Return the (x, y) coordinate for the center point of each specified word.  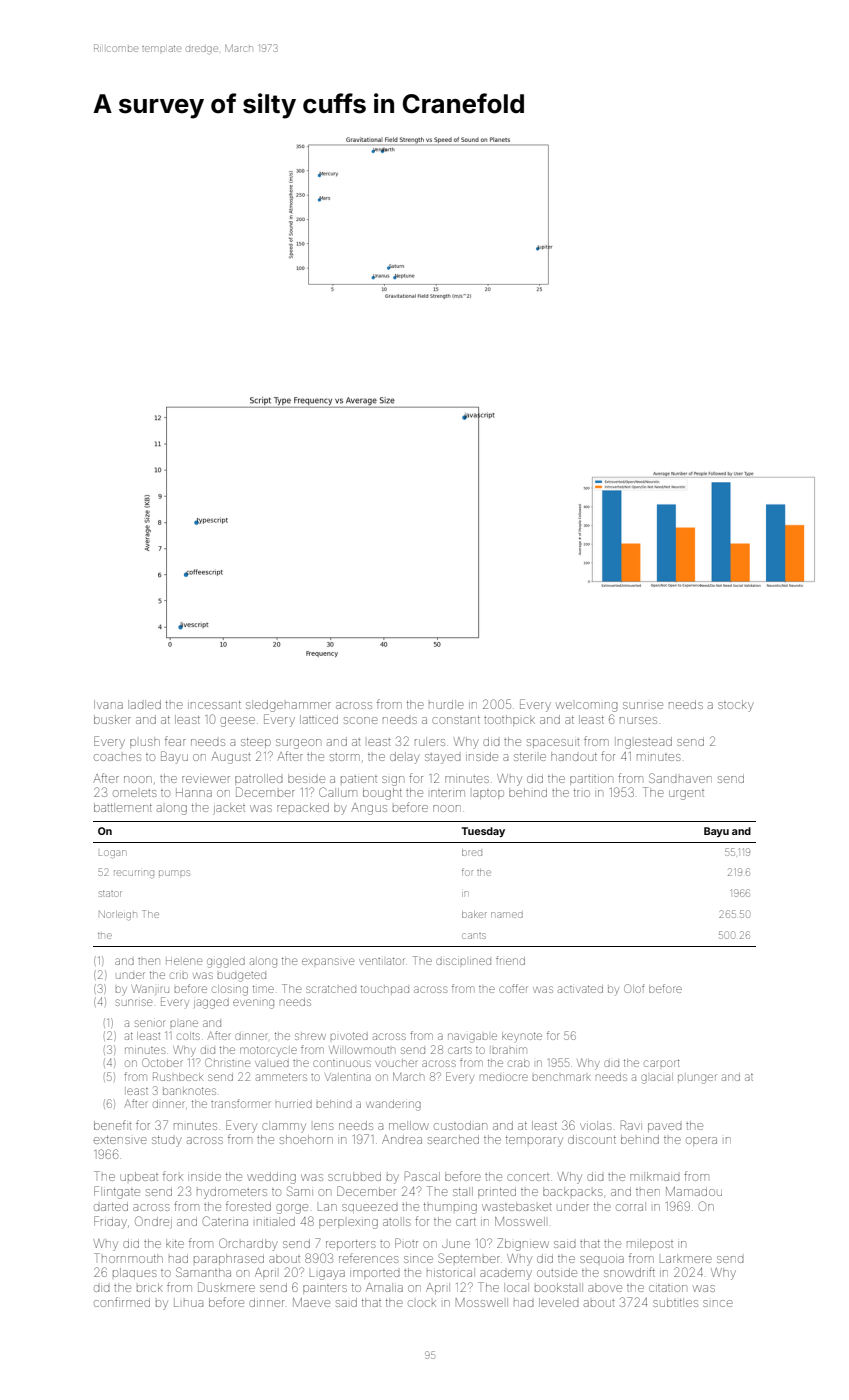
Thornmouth (128, 1258)
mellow (409, 1125)
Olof (634, 988)
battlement (123, 807)
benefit (112, 1125)
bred (472, 852)
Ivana (108, 704)
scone (361, 720)
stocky (736, 706)
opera (701, 1141)
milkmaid (654, 1176)
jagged (211, 1004)
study (167, 1141)
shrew (310, 1036)
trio (582, 793)
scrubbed (354, 1176)
